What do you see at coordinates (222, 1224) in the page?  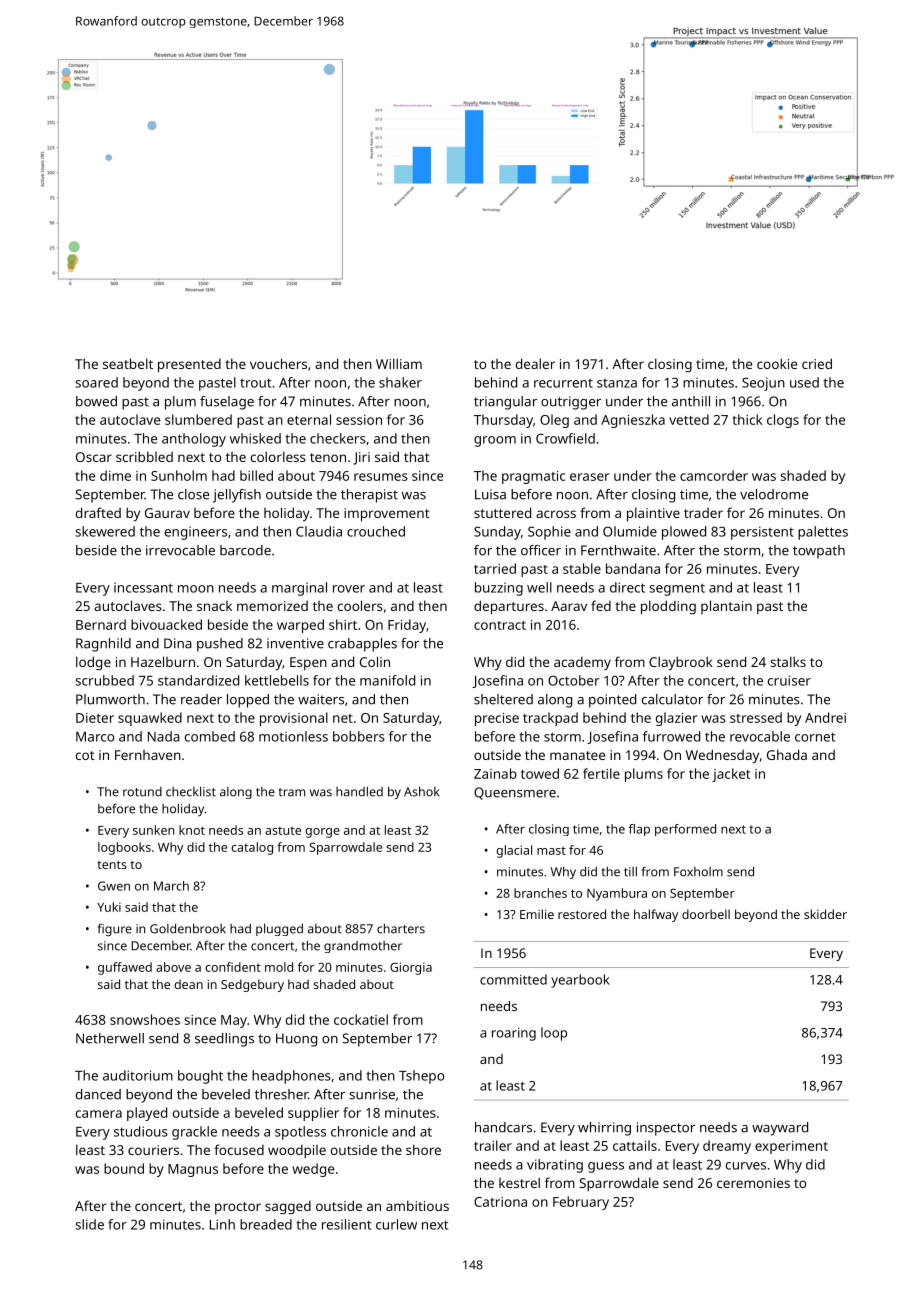 I see `Linh` at bounding box center [222, 1224].
